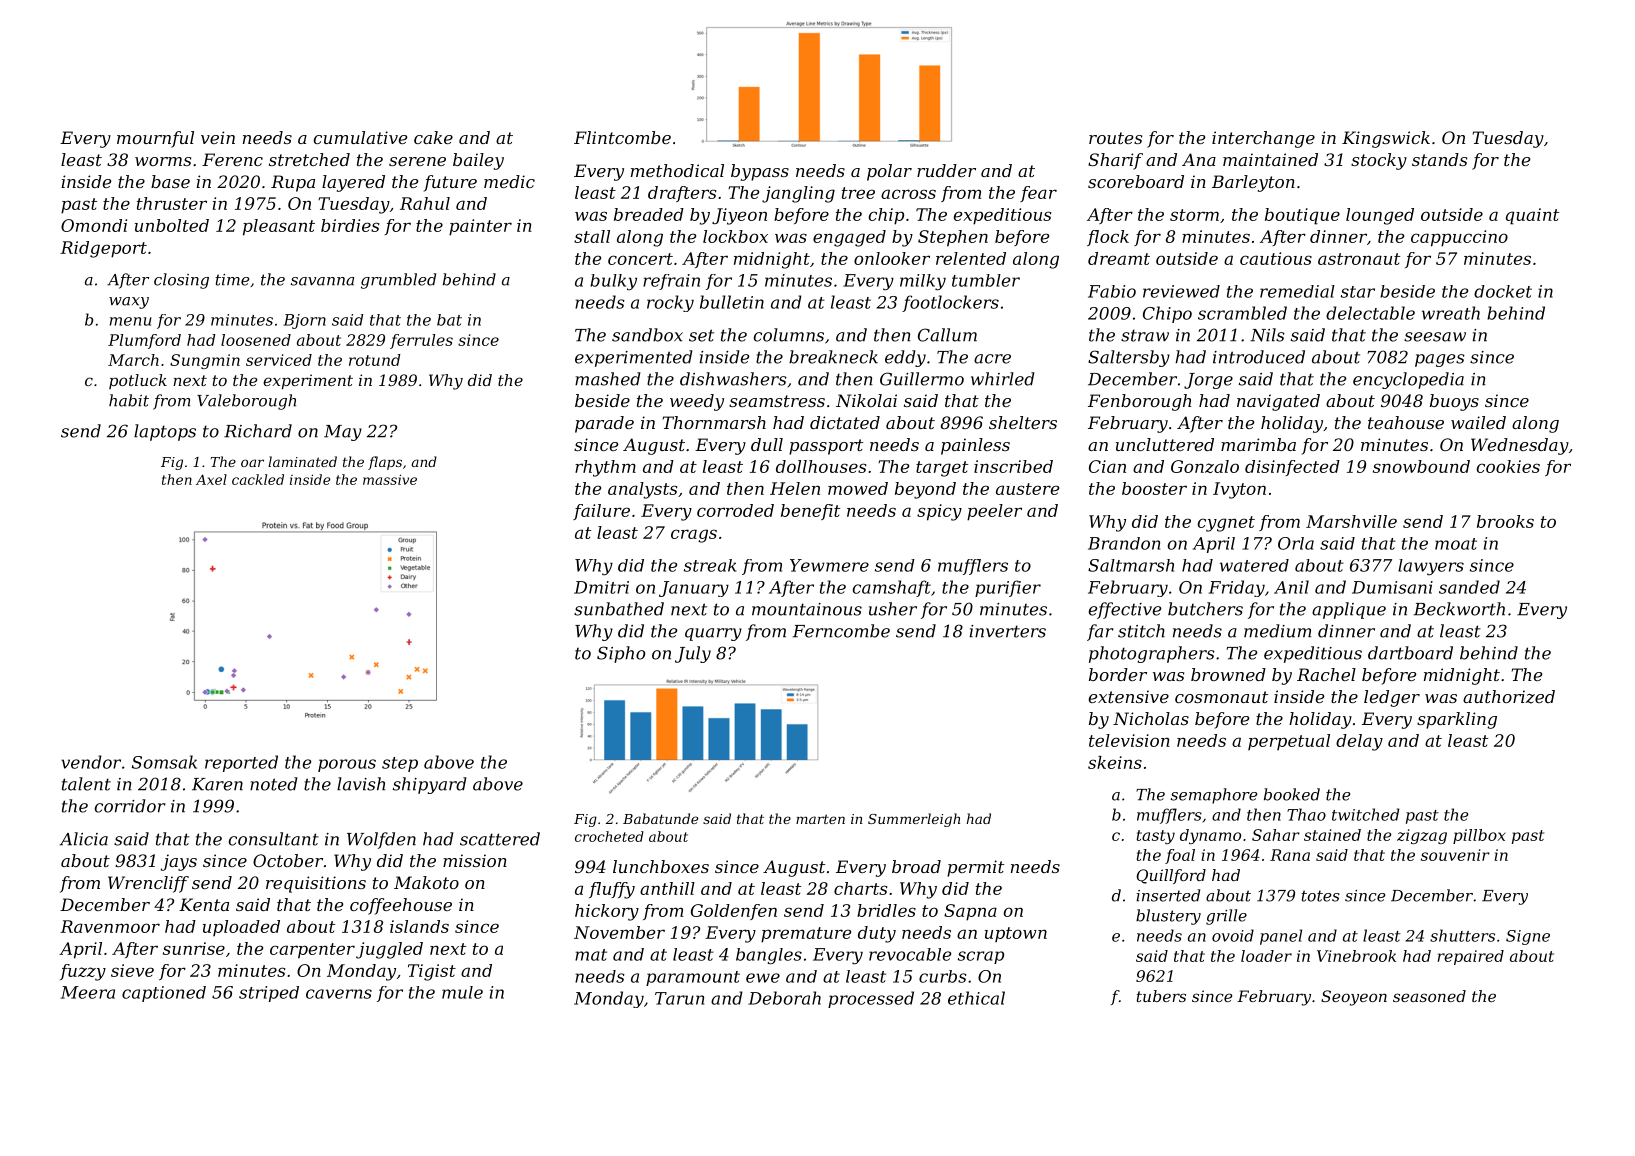  I want to click on Barleyton, so click(1253, 183).
